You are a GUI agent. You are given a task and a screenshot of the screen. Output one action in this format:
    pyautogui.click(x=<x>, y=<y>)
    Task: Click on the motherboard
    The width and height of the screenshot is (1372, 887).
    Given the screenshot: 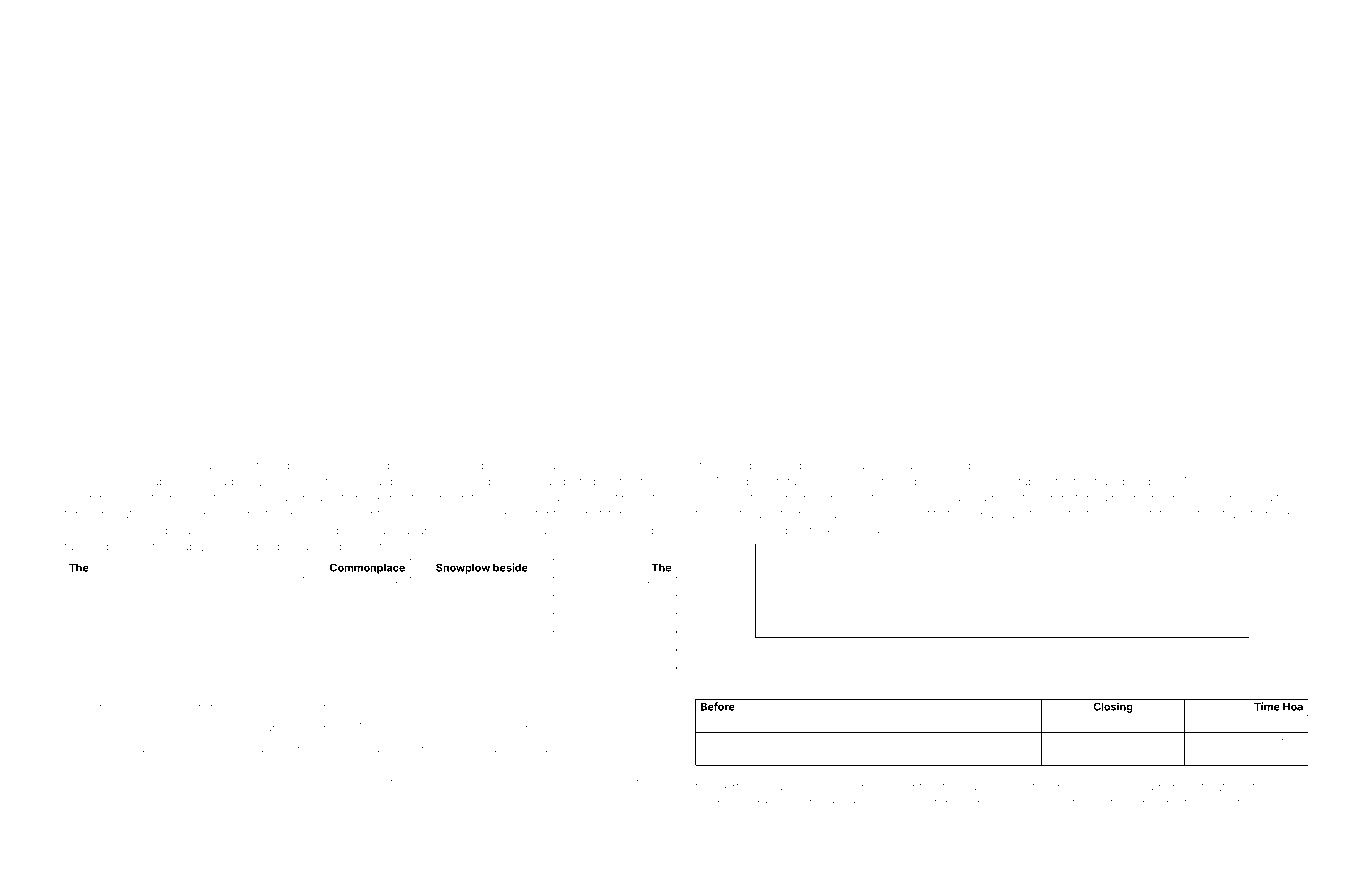 What is the action you would take?
    pyautogui.click(x=731, y=803)
